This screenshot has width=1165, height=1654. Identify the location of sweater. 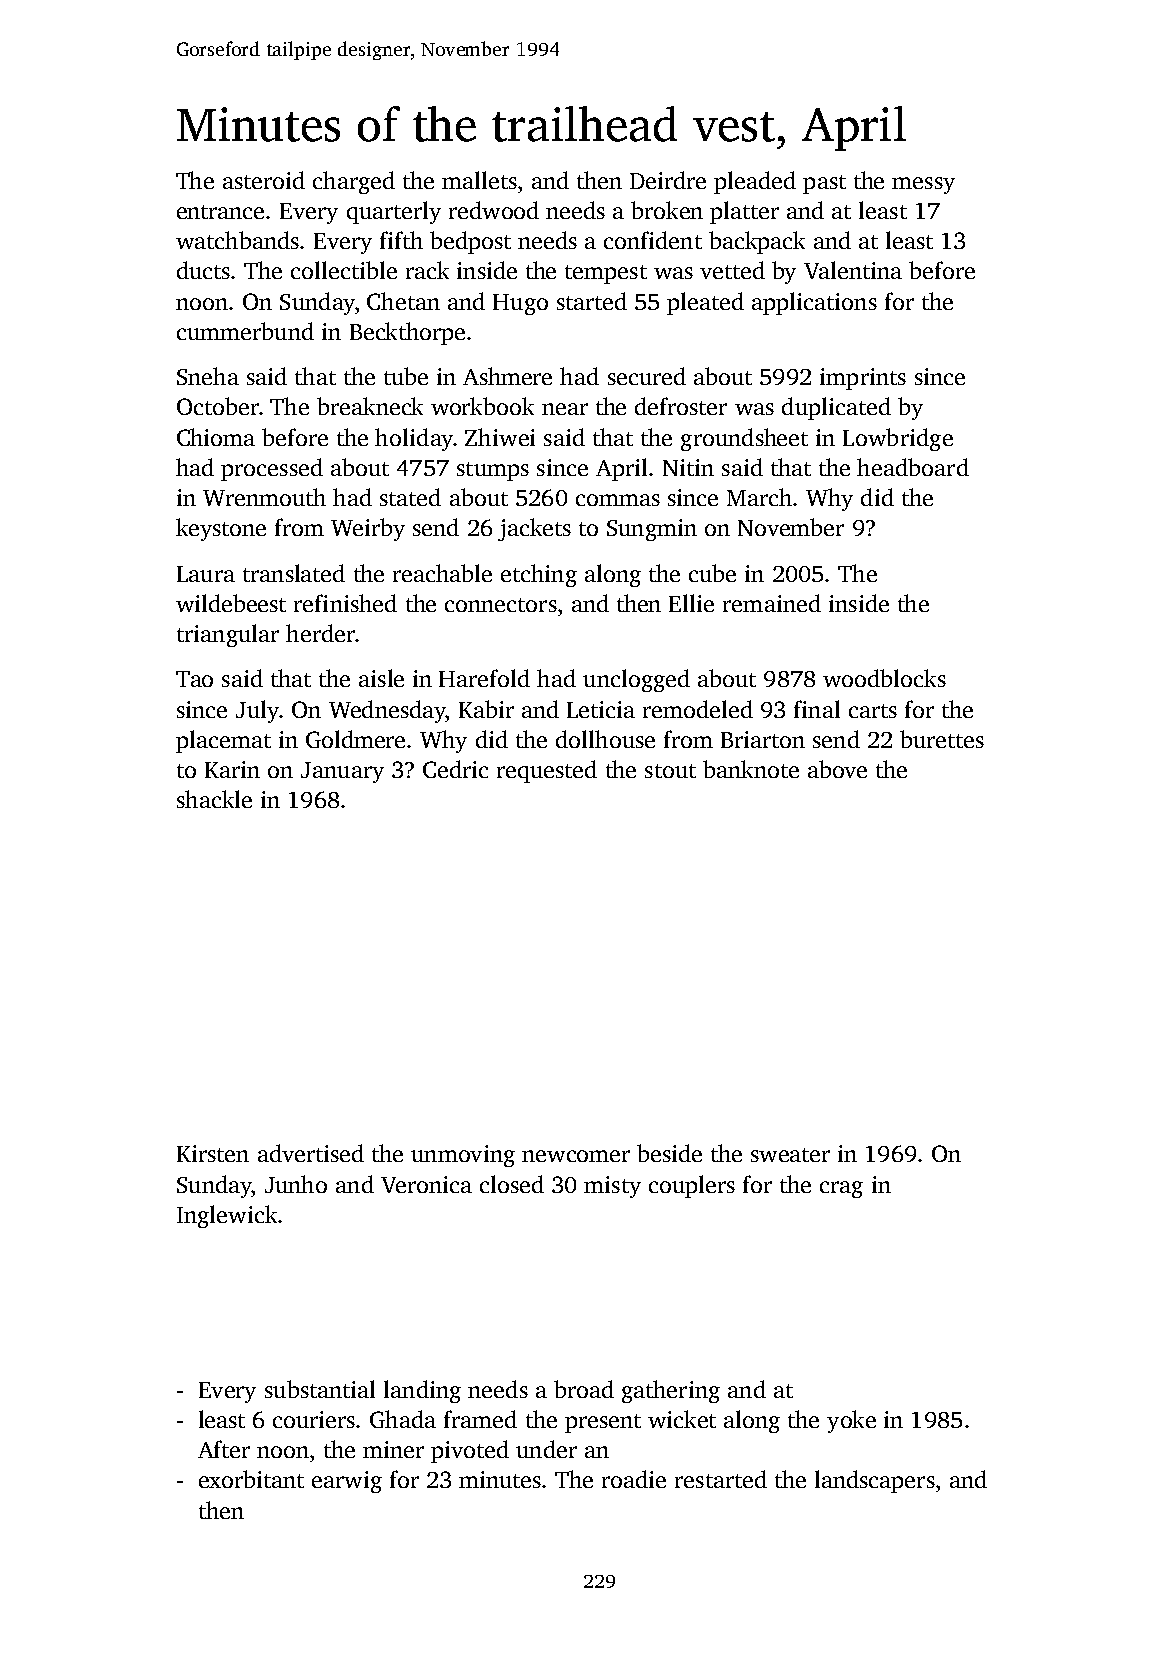
(790, 1155).
